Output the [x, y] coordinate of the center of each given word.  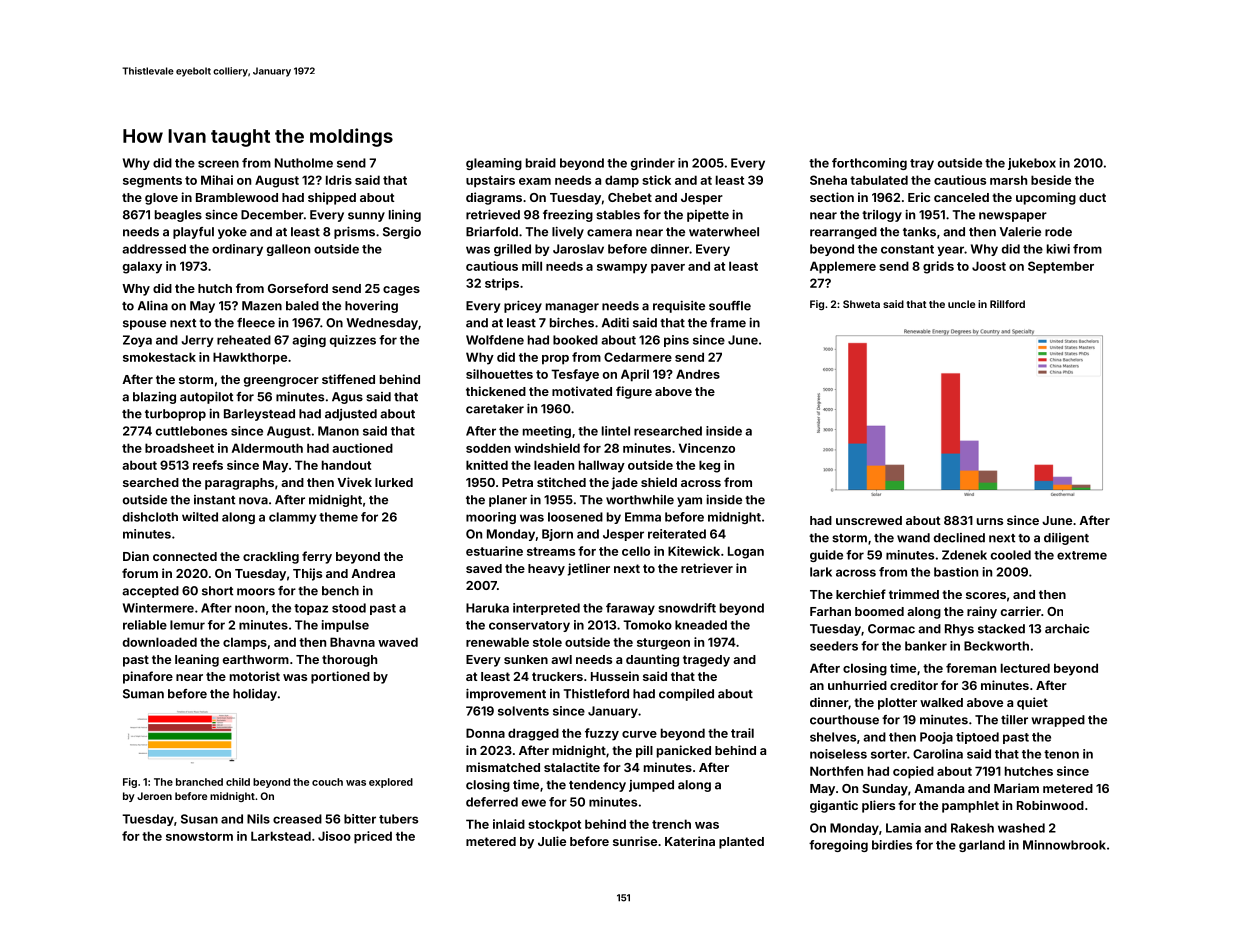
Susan [199, 819]
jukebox [1032, 164]
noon [250, 609]
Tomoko [647, 625]
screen [218, 164]
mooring [491, 518]
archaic [1067, 629]
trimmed [914, 594]
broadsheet [179, 448]
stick [656, 180]
